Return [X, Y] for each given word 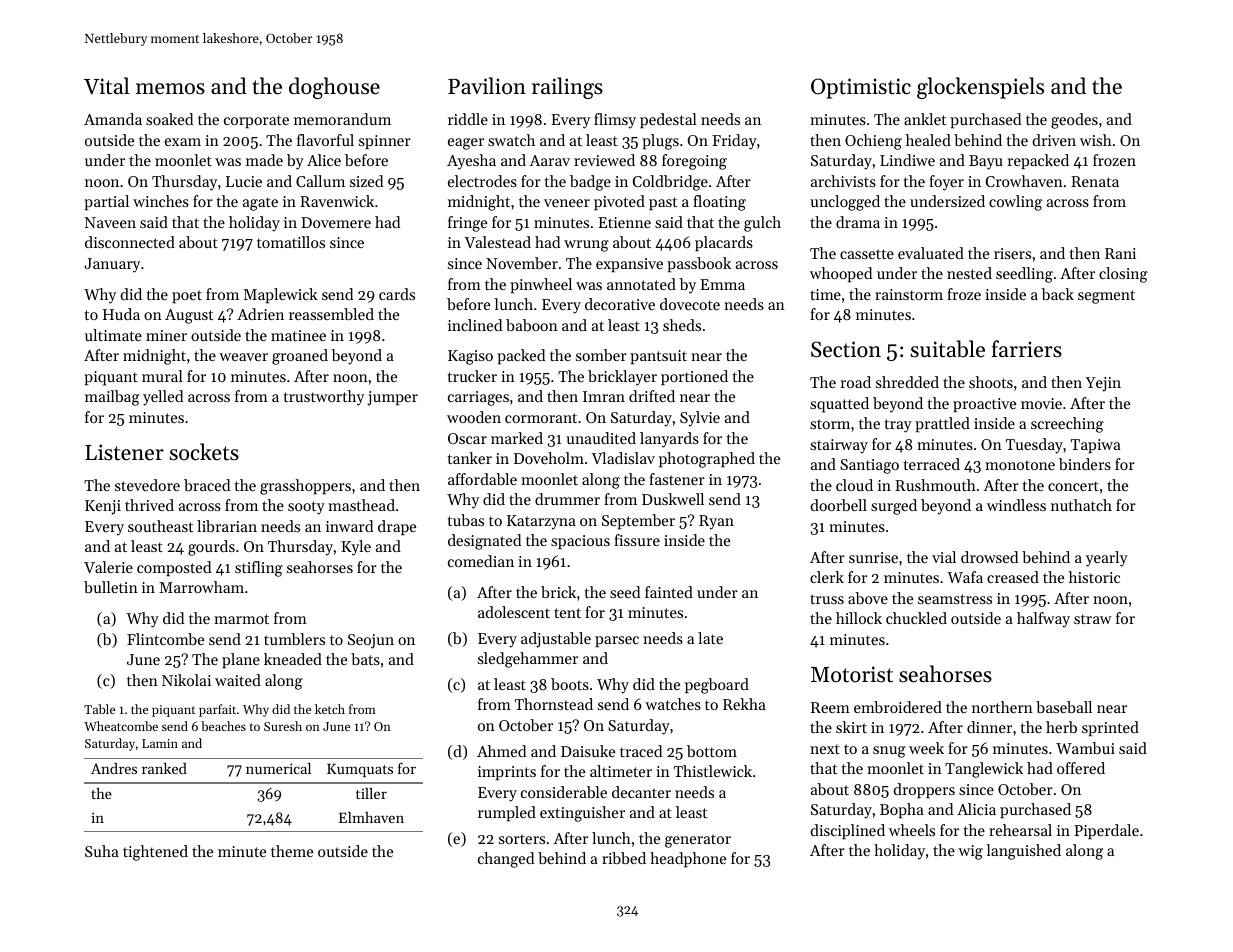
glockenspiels [980, 88]
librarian [227, 526]
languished [1023, 852]
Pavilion [487, 86]
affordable [482, 479]
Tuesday [1034, 446]
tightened [155, 853]
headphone [688, 859]
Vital [106, 86]
